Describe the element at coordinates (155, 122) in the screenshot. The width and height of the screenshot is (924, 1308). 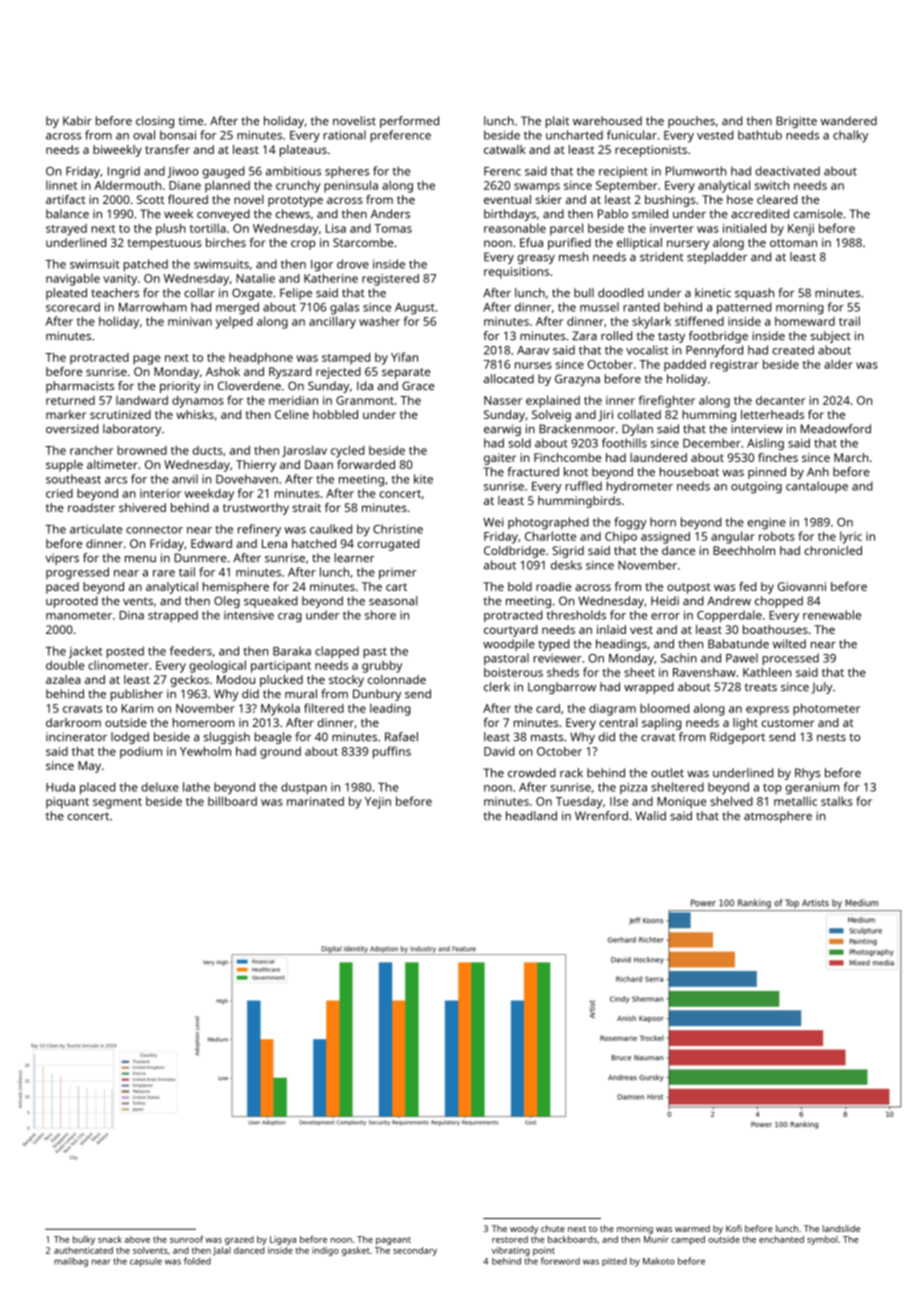
I see `closing` at that location.
